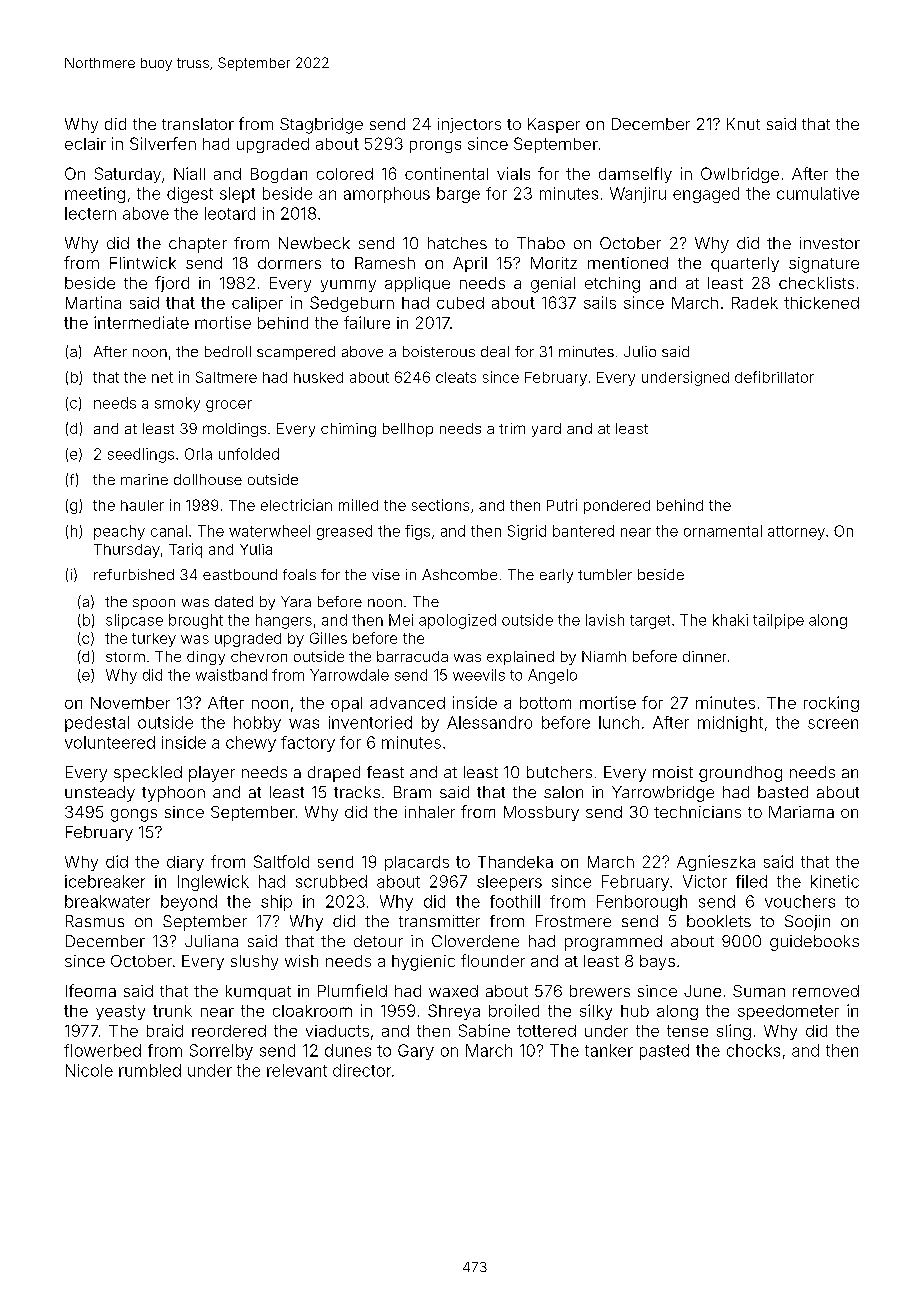 This screenshot has height=1308, width=924. What do you see at coordinates (612, 285) in the screenshot?
I see `etching` at bounding box center [612, 285].
